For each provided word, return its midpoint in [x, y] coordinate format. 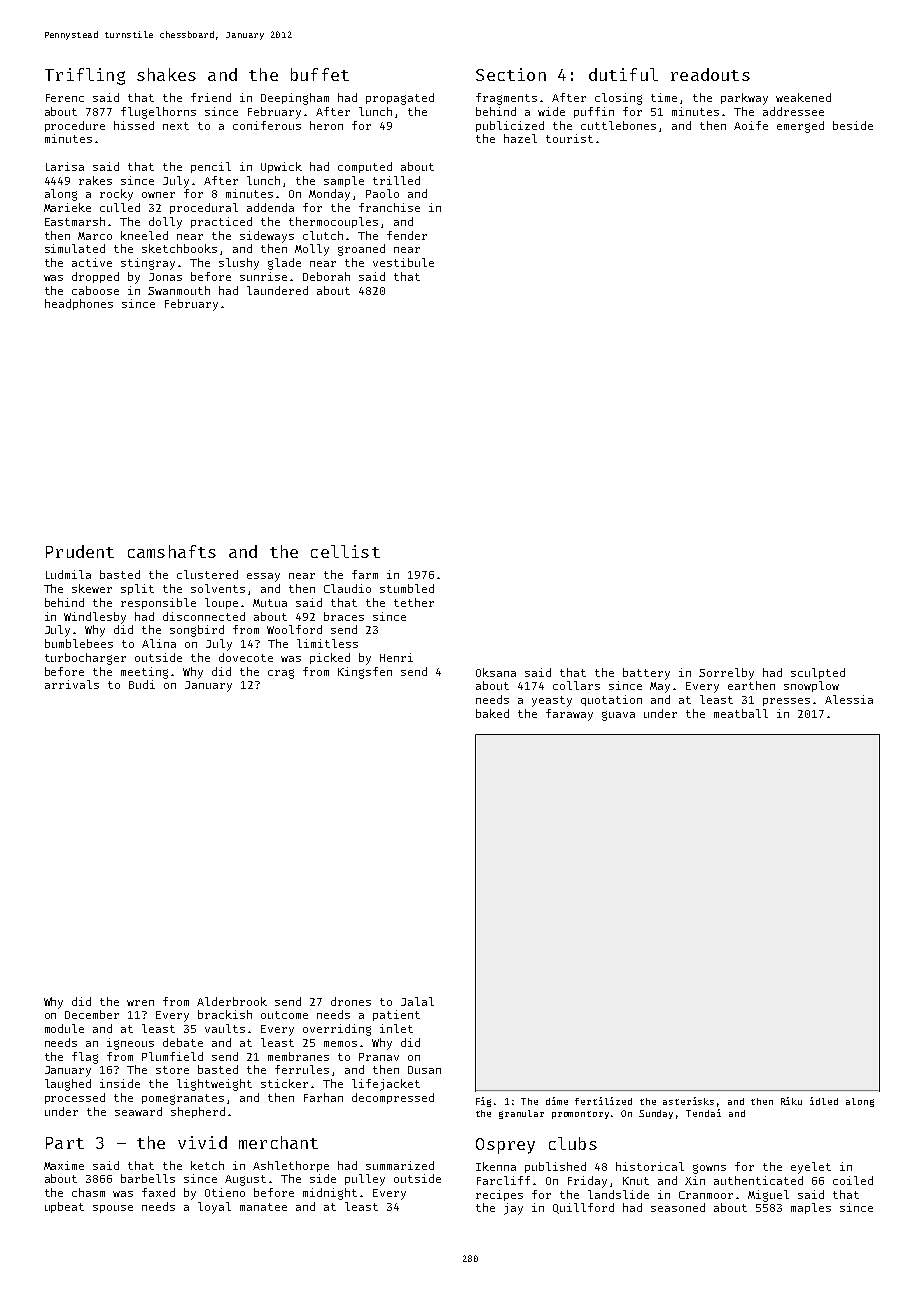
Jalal [417, 1001]
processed [75, 1098]
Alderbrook [232, 1001]
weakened [803, 97]
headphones [79, 304]
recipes [499, 1195]
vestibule [403, 262]
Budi [142, 684]
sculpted [818, 673]
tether [414, 602]
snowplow [811, 686]
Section [511, 74]
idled [824, 1101]
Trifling [85, 76]
